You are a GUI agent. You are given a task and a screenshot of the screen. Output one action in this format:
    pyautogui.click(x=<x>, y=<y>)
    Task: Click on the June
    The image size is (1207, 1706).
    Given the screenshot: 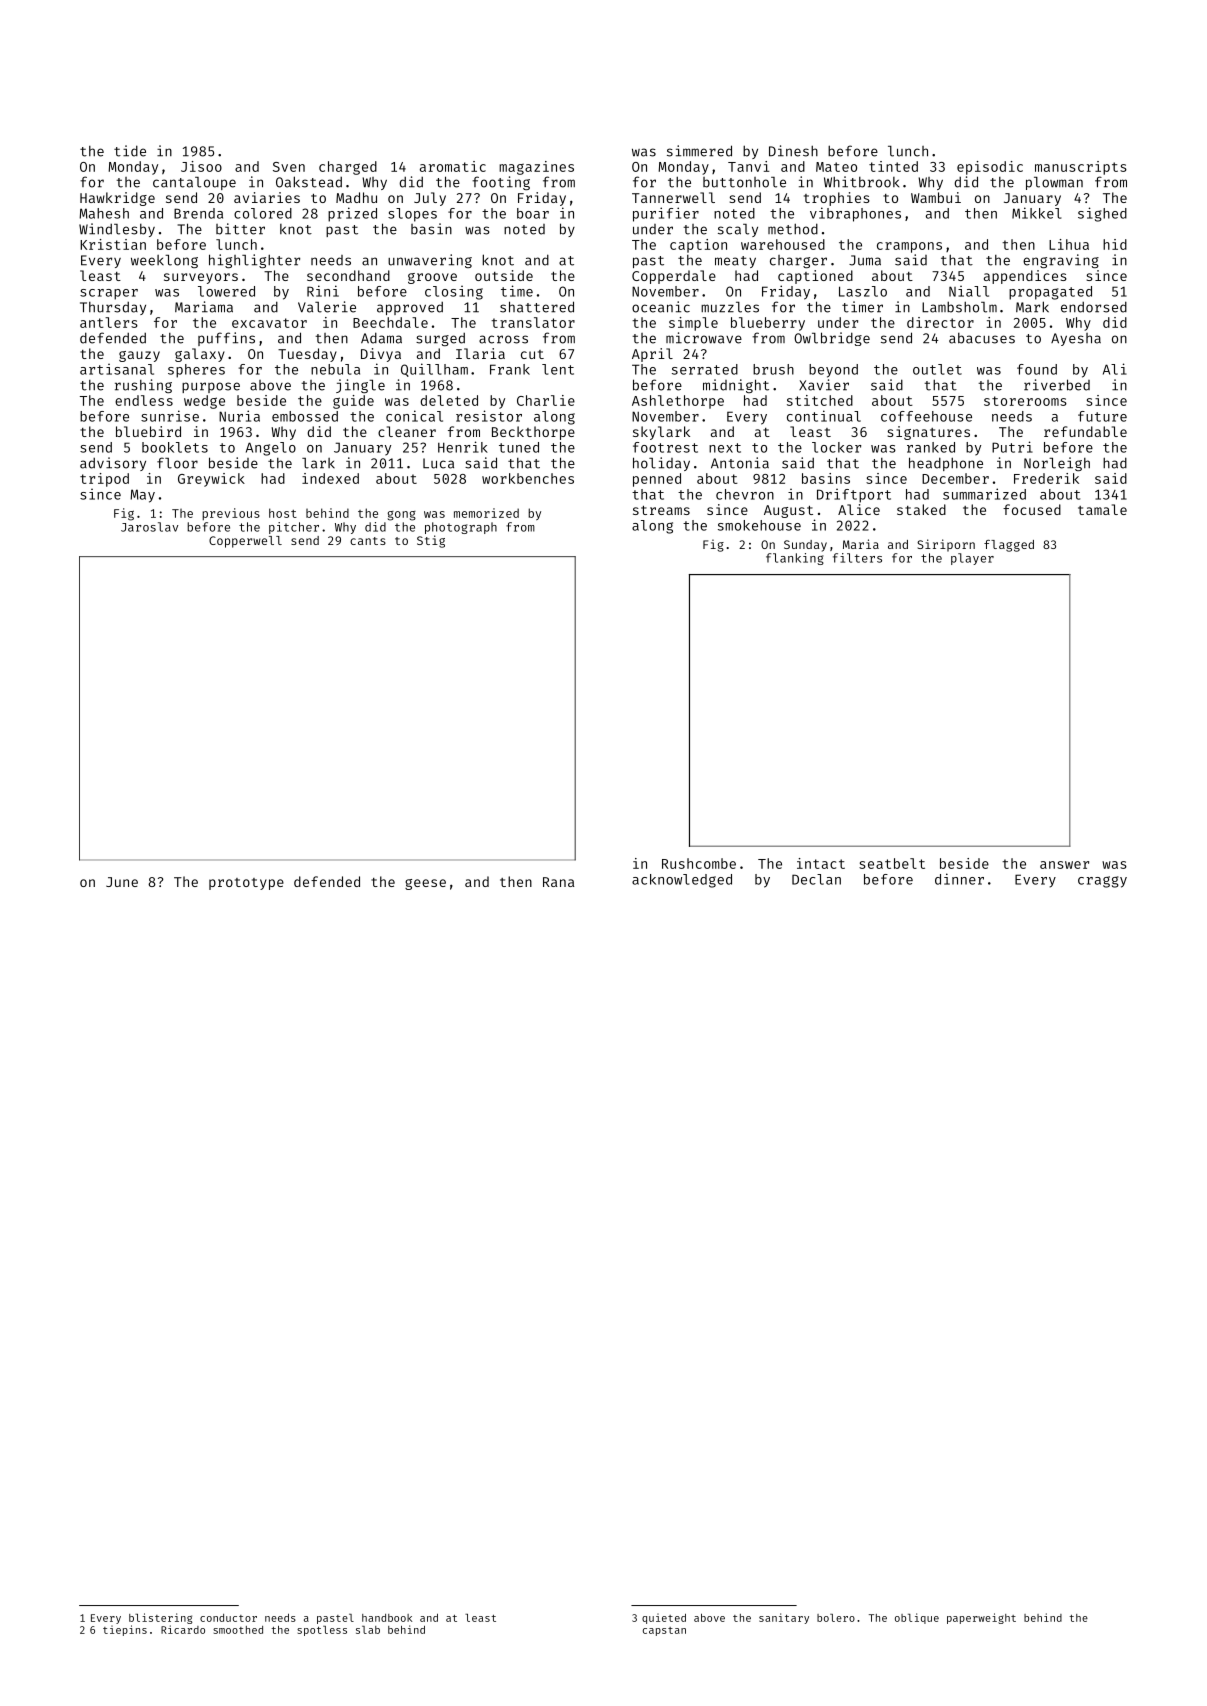 What is the action you would take?
    pyautogui.click(x=122, y=882)
